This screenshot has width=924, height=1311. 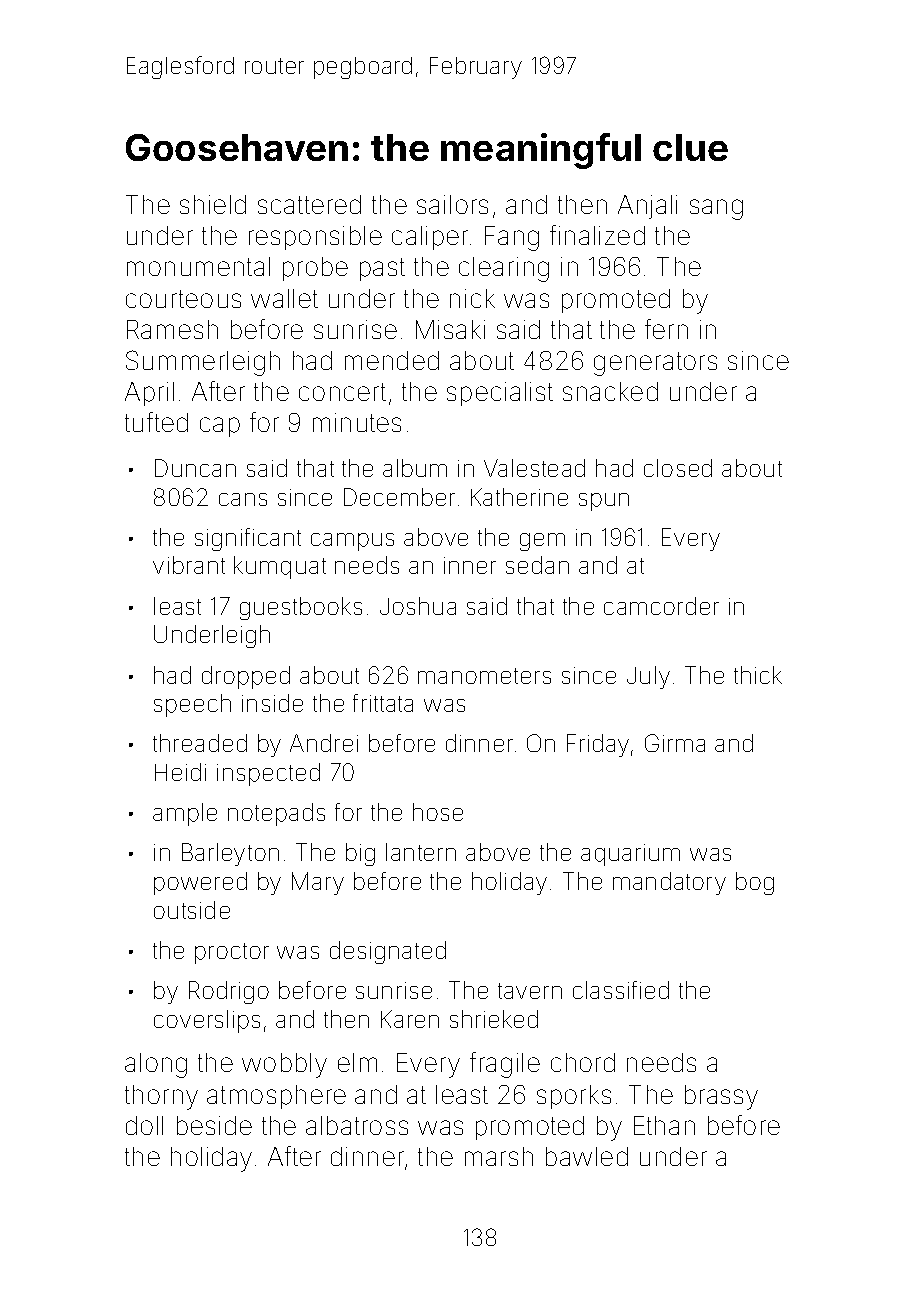 What do you see at coordinates (149, 394) in the screenshot?
I see `April` at bounding box center [149, 394].
